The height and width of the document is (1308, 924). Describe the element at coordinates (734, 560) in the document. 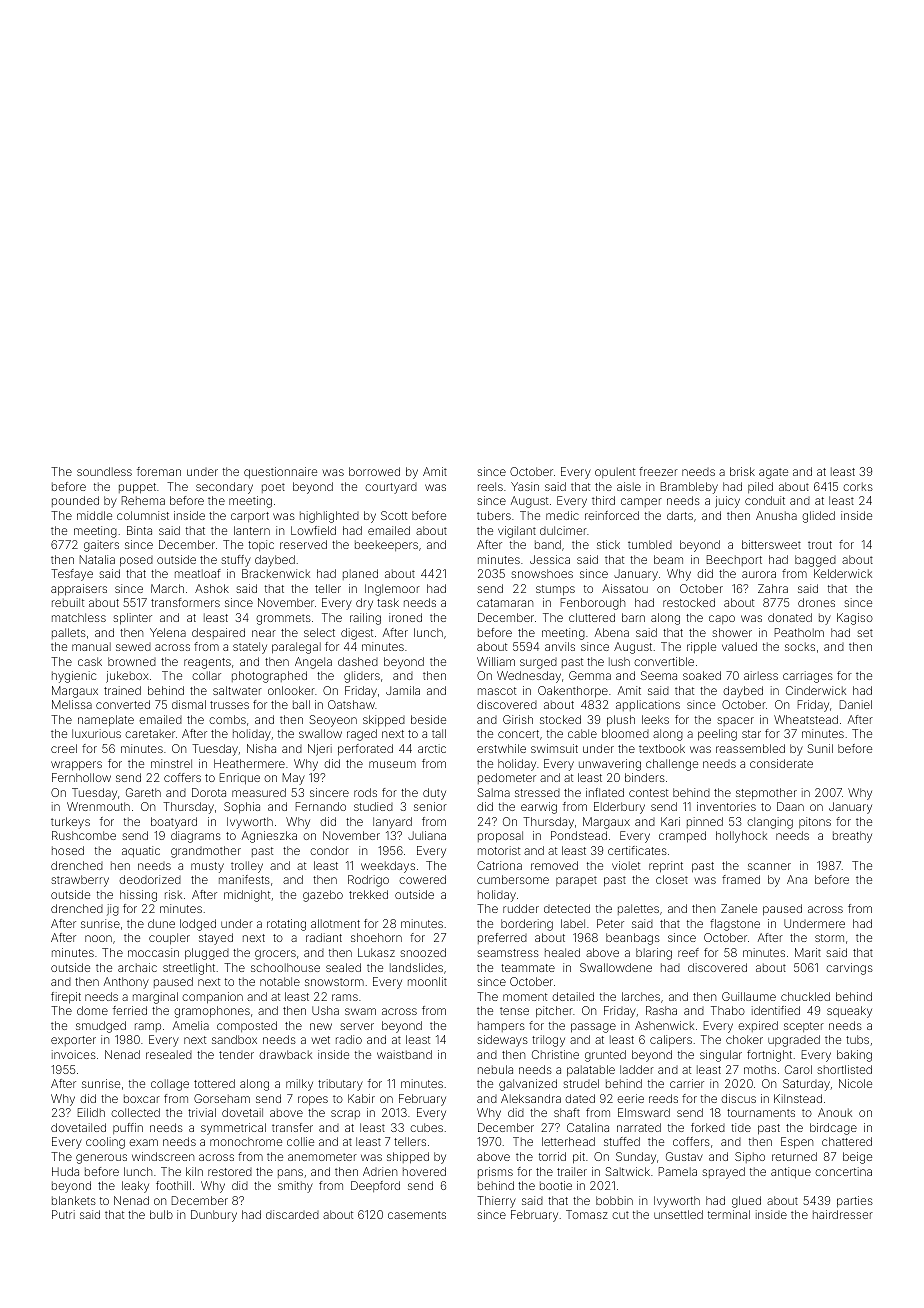

I see `Beechport` at that location.
